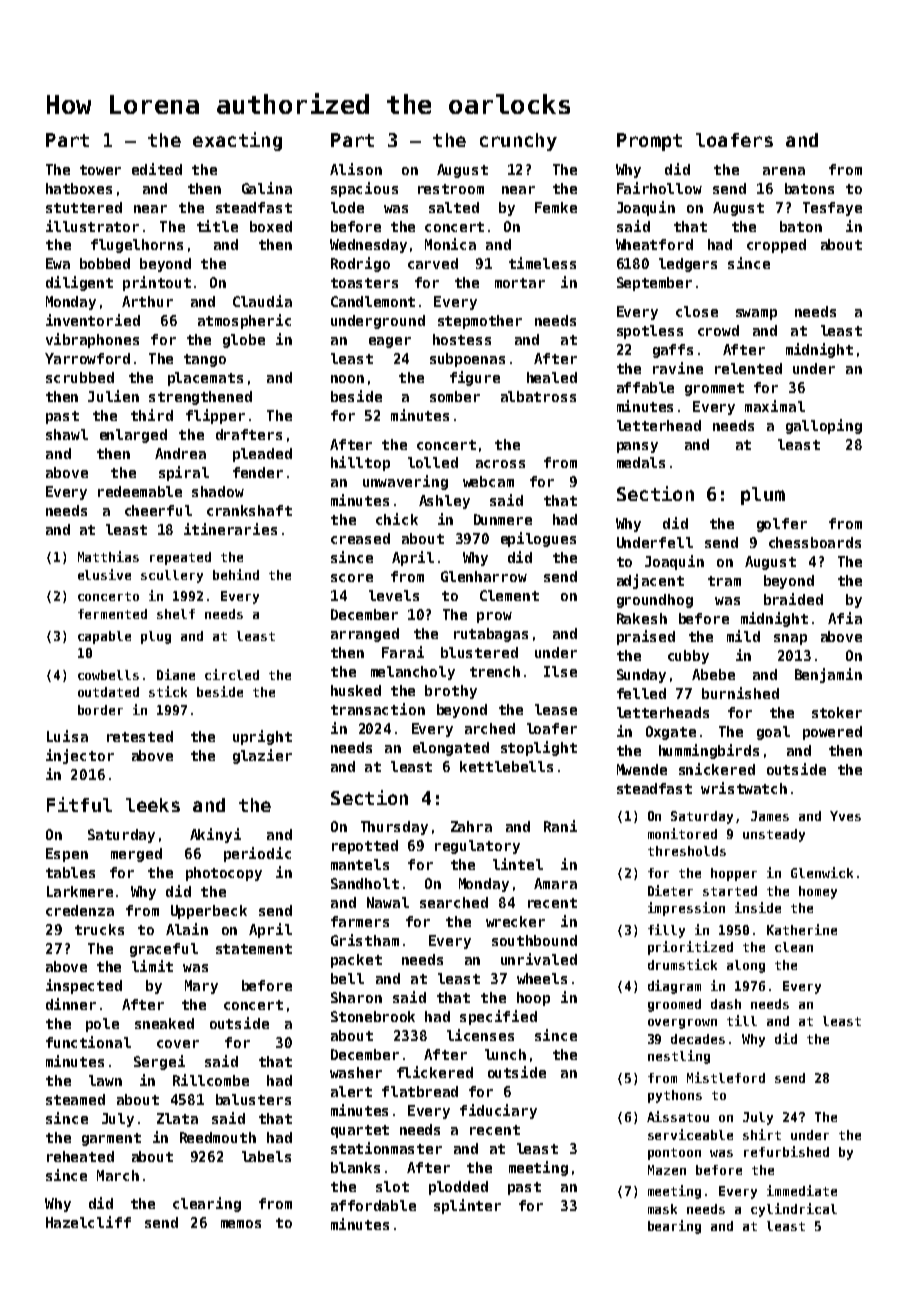 The image size is (908, 1316). What do you see at coordinates (67, 434) in the screenshot?
I see `shawl` at bounding box center [67, 434].
